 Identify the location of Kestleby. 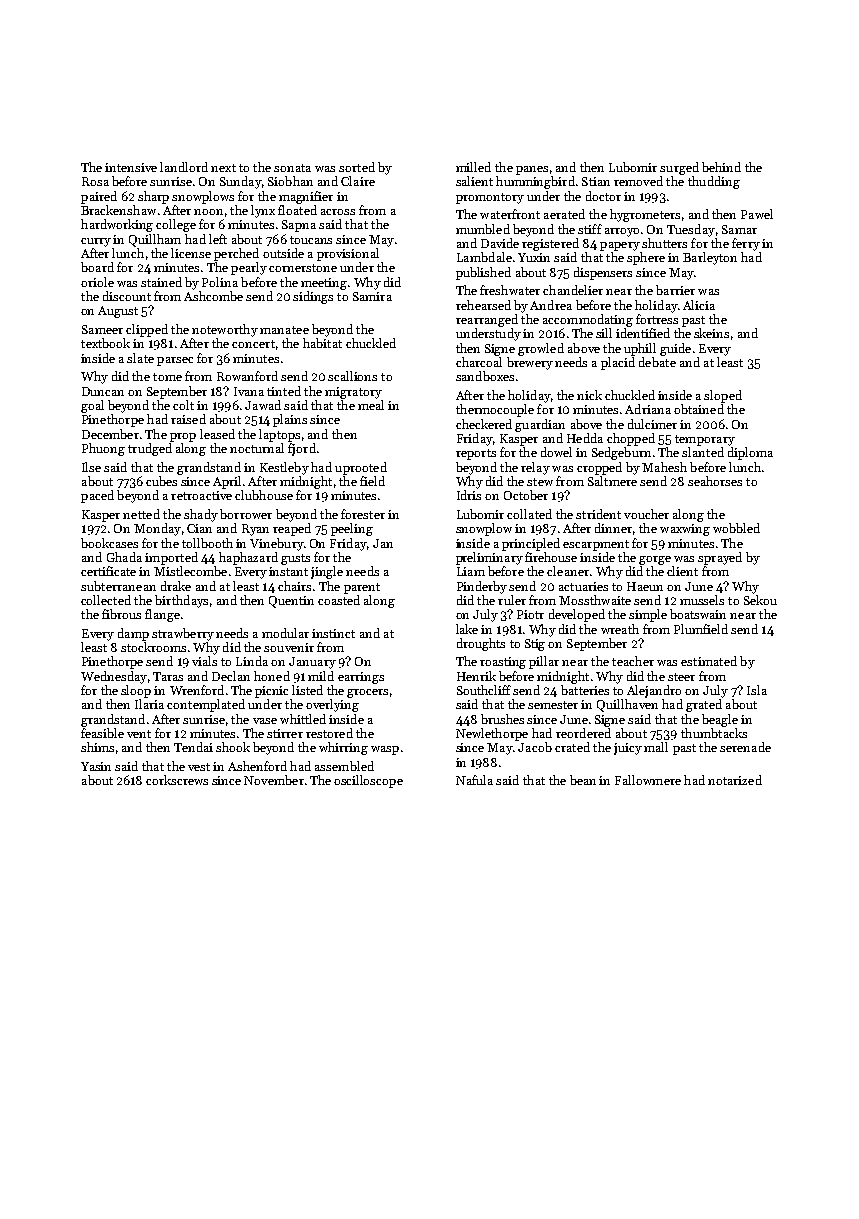
(284, 468).
